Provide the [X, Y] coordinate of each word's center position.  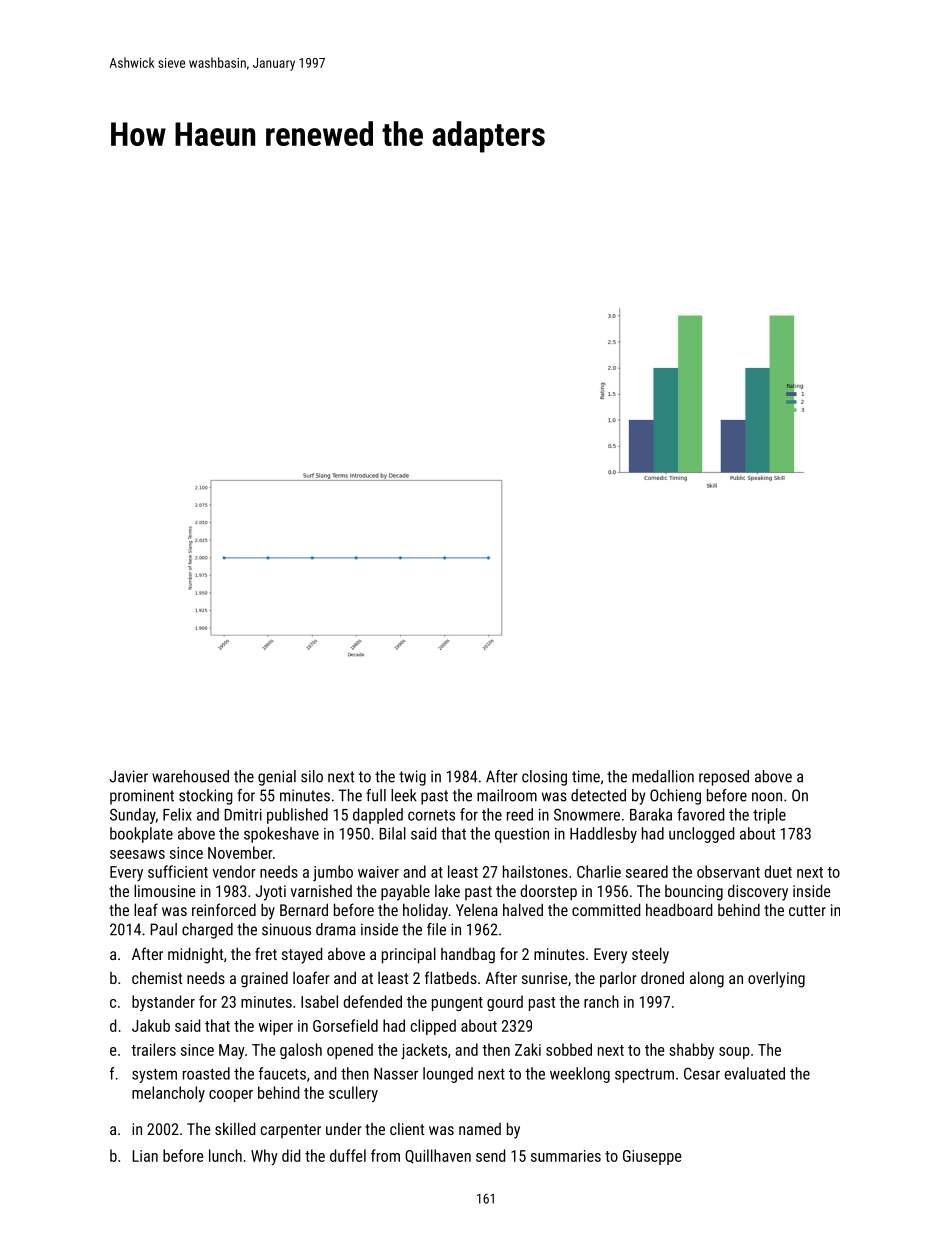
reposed [724, 778]
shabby [691, 1051]
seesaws [137, 854]
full [376, 795]
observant [728, 871]
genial [277, 778]
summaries [566, 1156]
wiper [276, 1027]
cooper [231, 1096]
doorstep [548, 892]
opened [350, 1051]
